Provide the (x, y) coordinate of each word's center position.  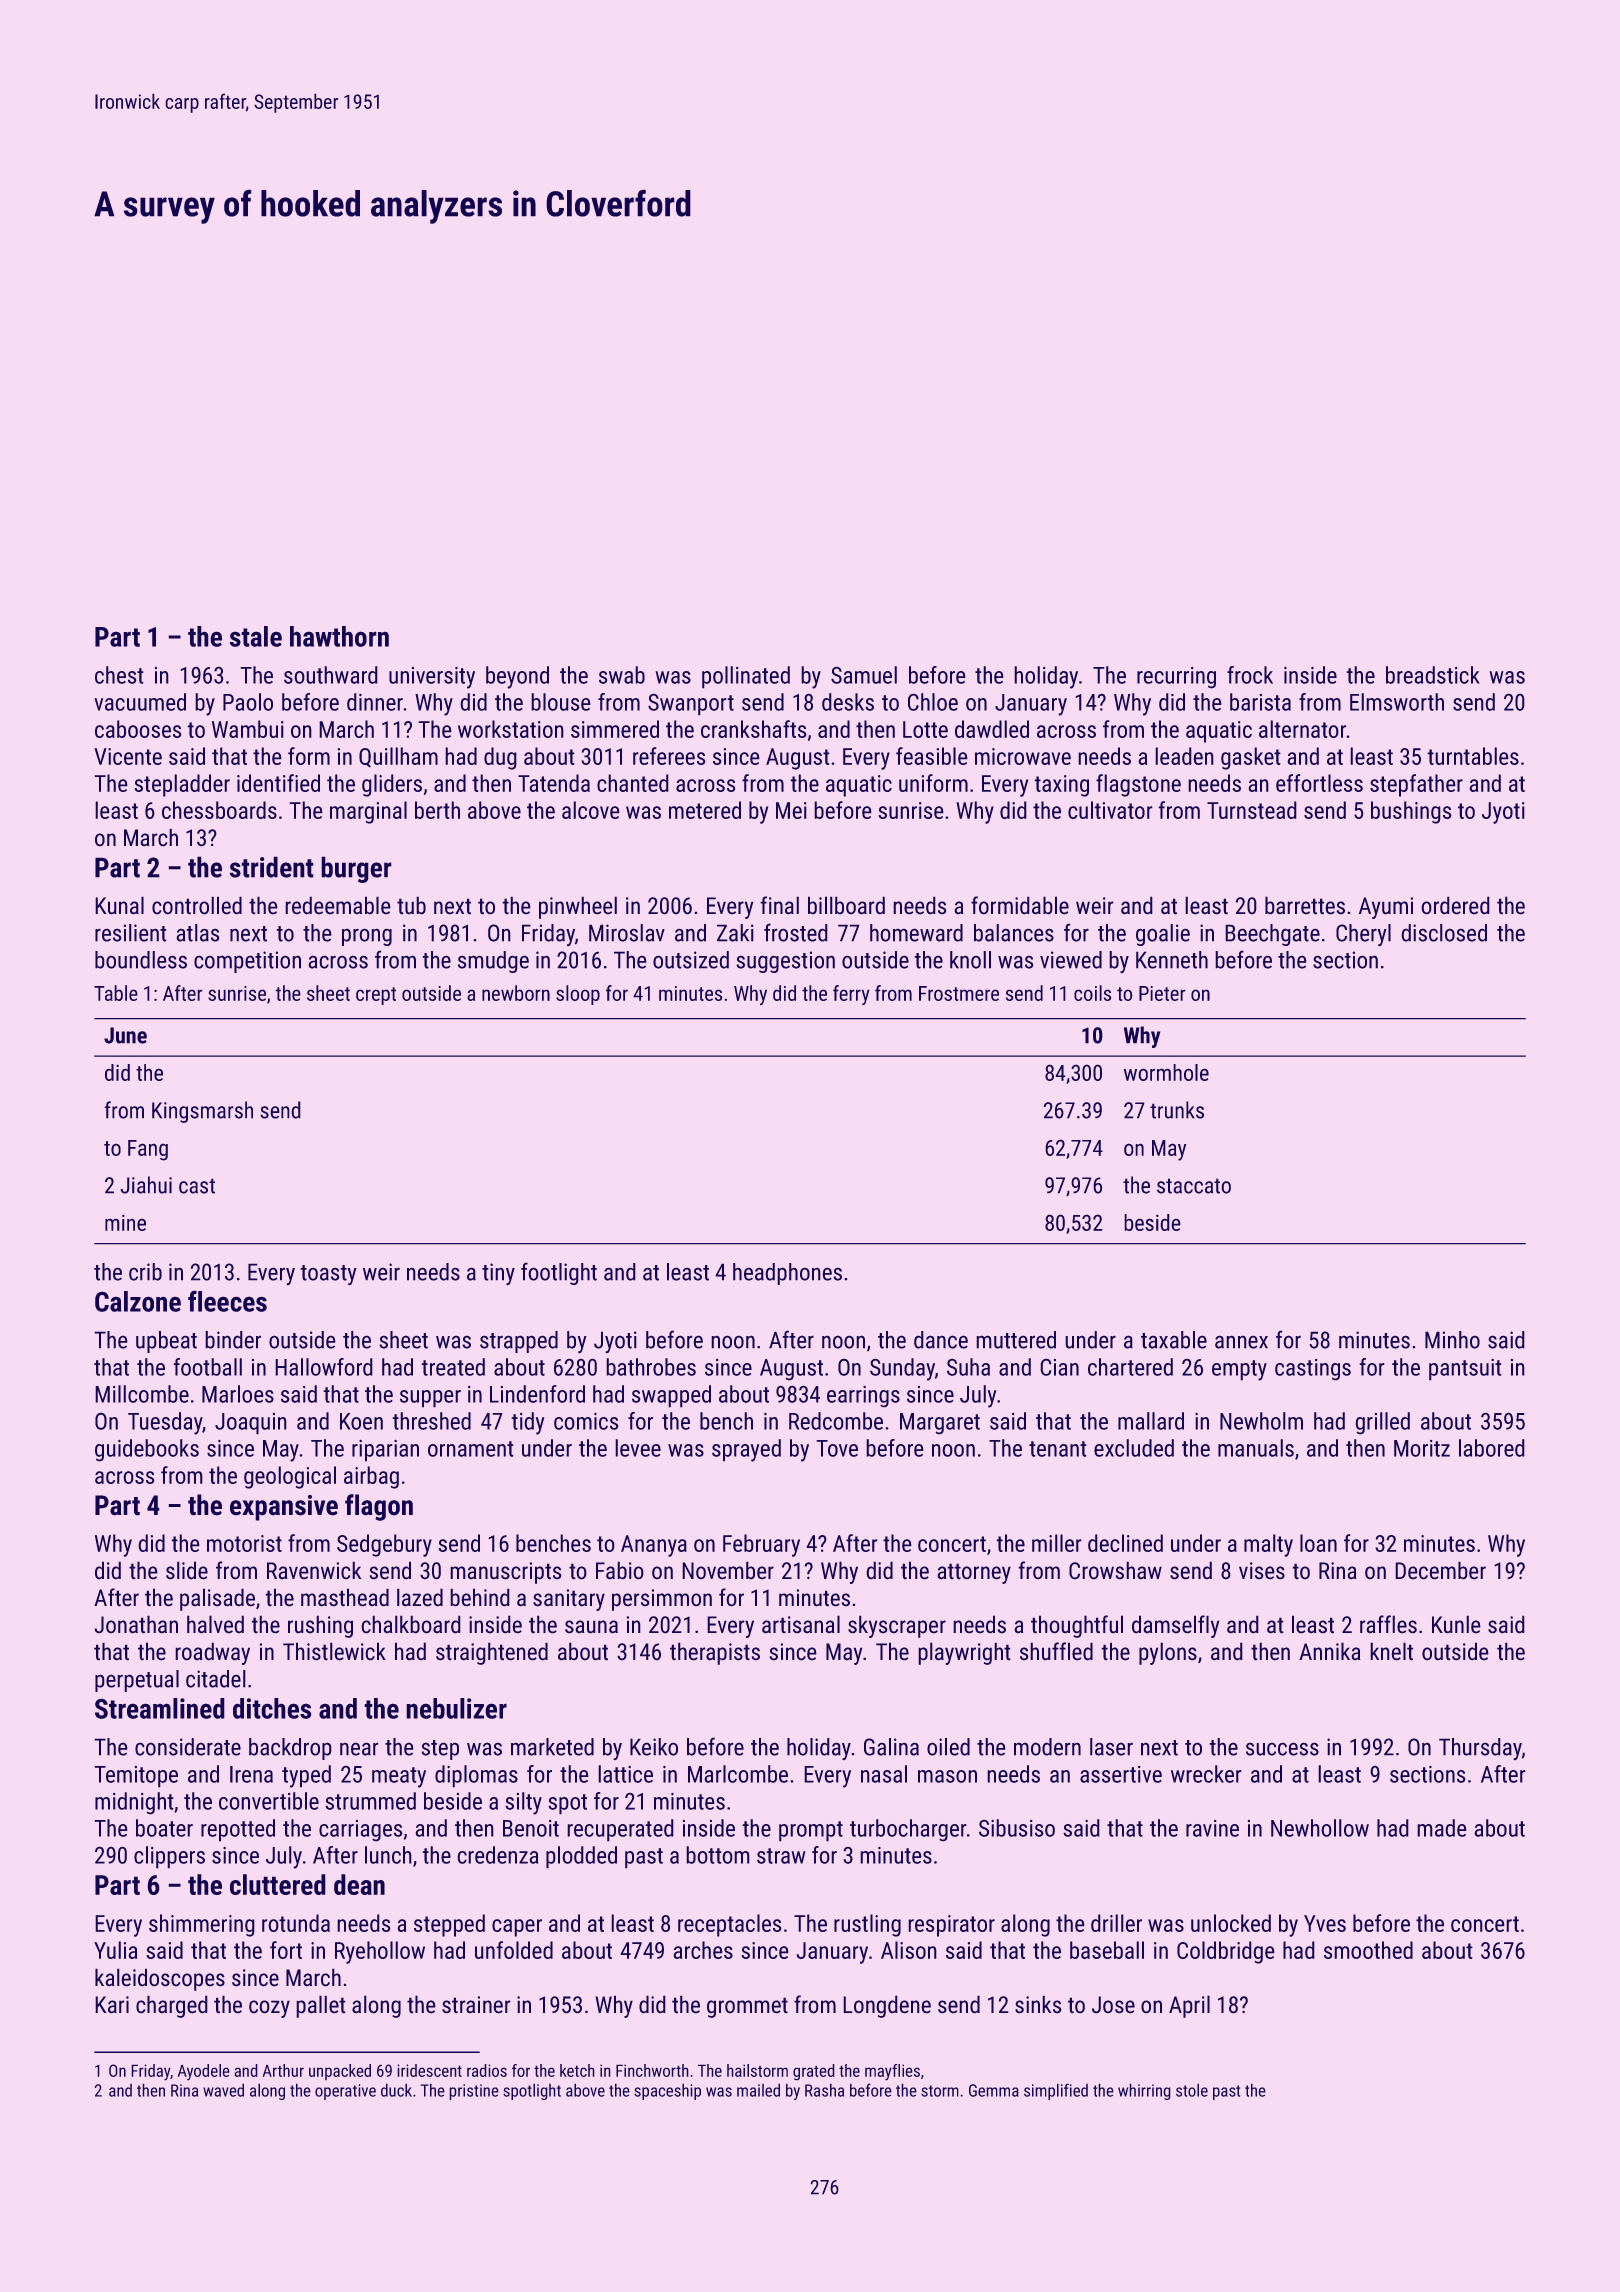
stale (256, 636)
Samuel (864, 675)
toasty (329, 1275)
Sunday (902, 1369)
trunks (1177, 1110)
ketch (577, 2070)
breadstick (1433, 675)
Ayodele (203, 2072)
